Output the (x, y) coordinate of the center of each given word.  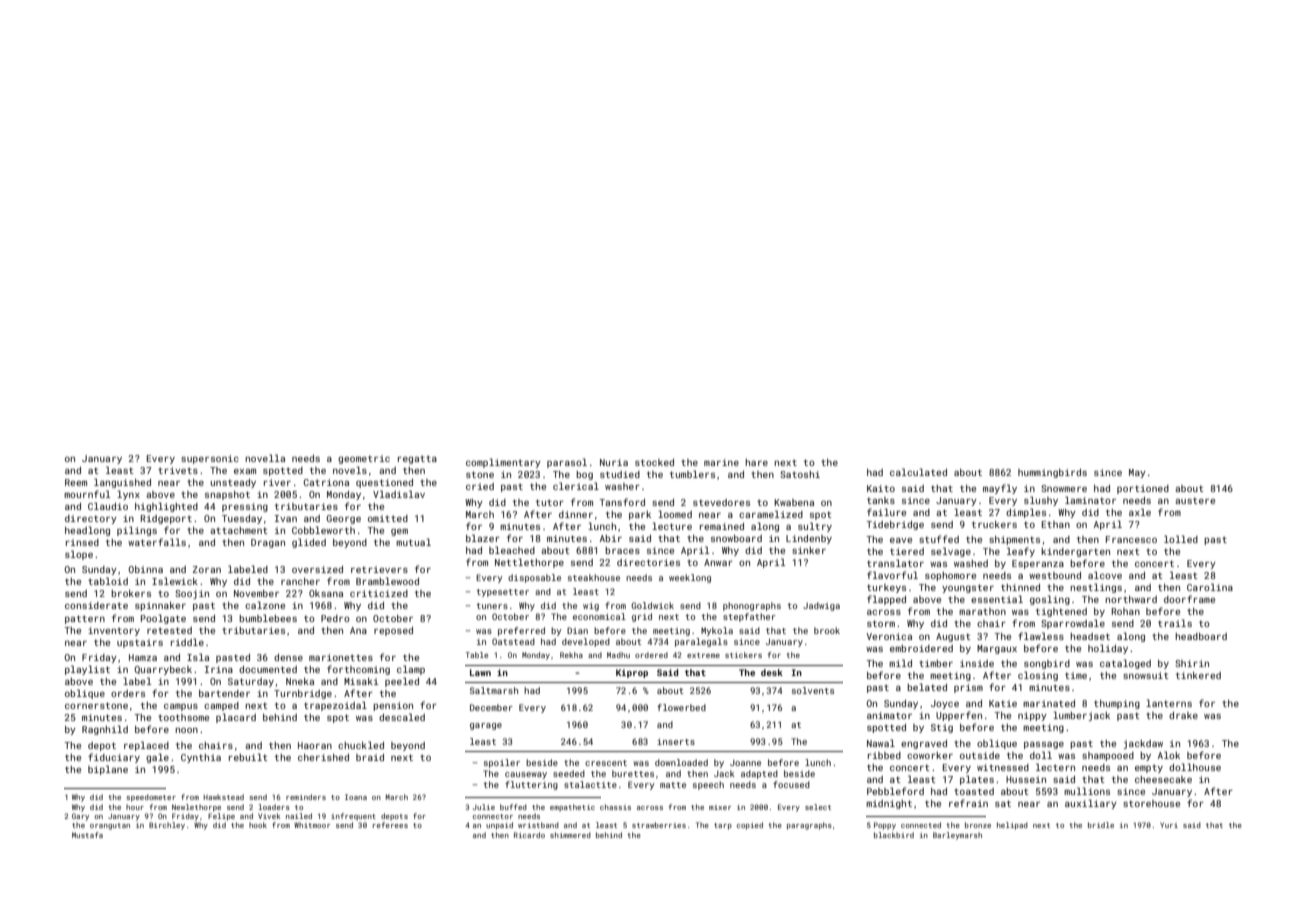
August (953, 637)
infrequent (353, 817)
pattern (85, 619)
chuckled (361, 745)
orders (128, 693)
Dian (577, 630)
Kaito (881, 488)
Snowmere (1064, 488)
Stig (942, 728)
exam (245, 471)
